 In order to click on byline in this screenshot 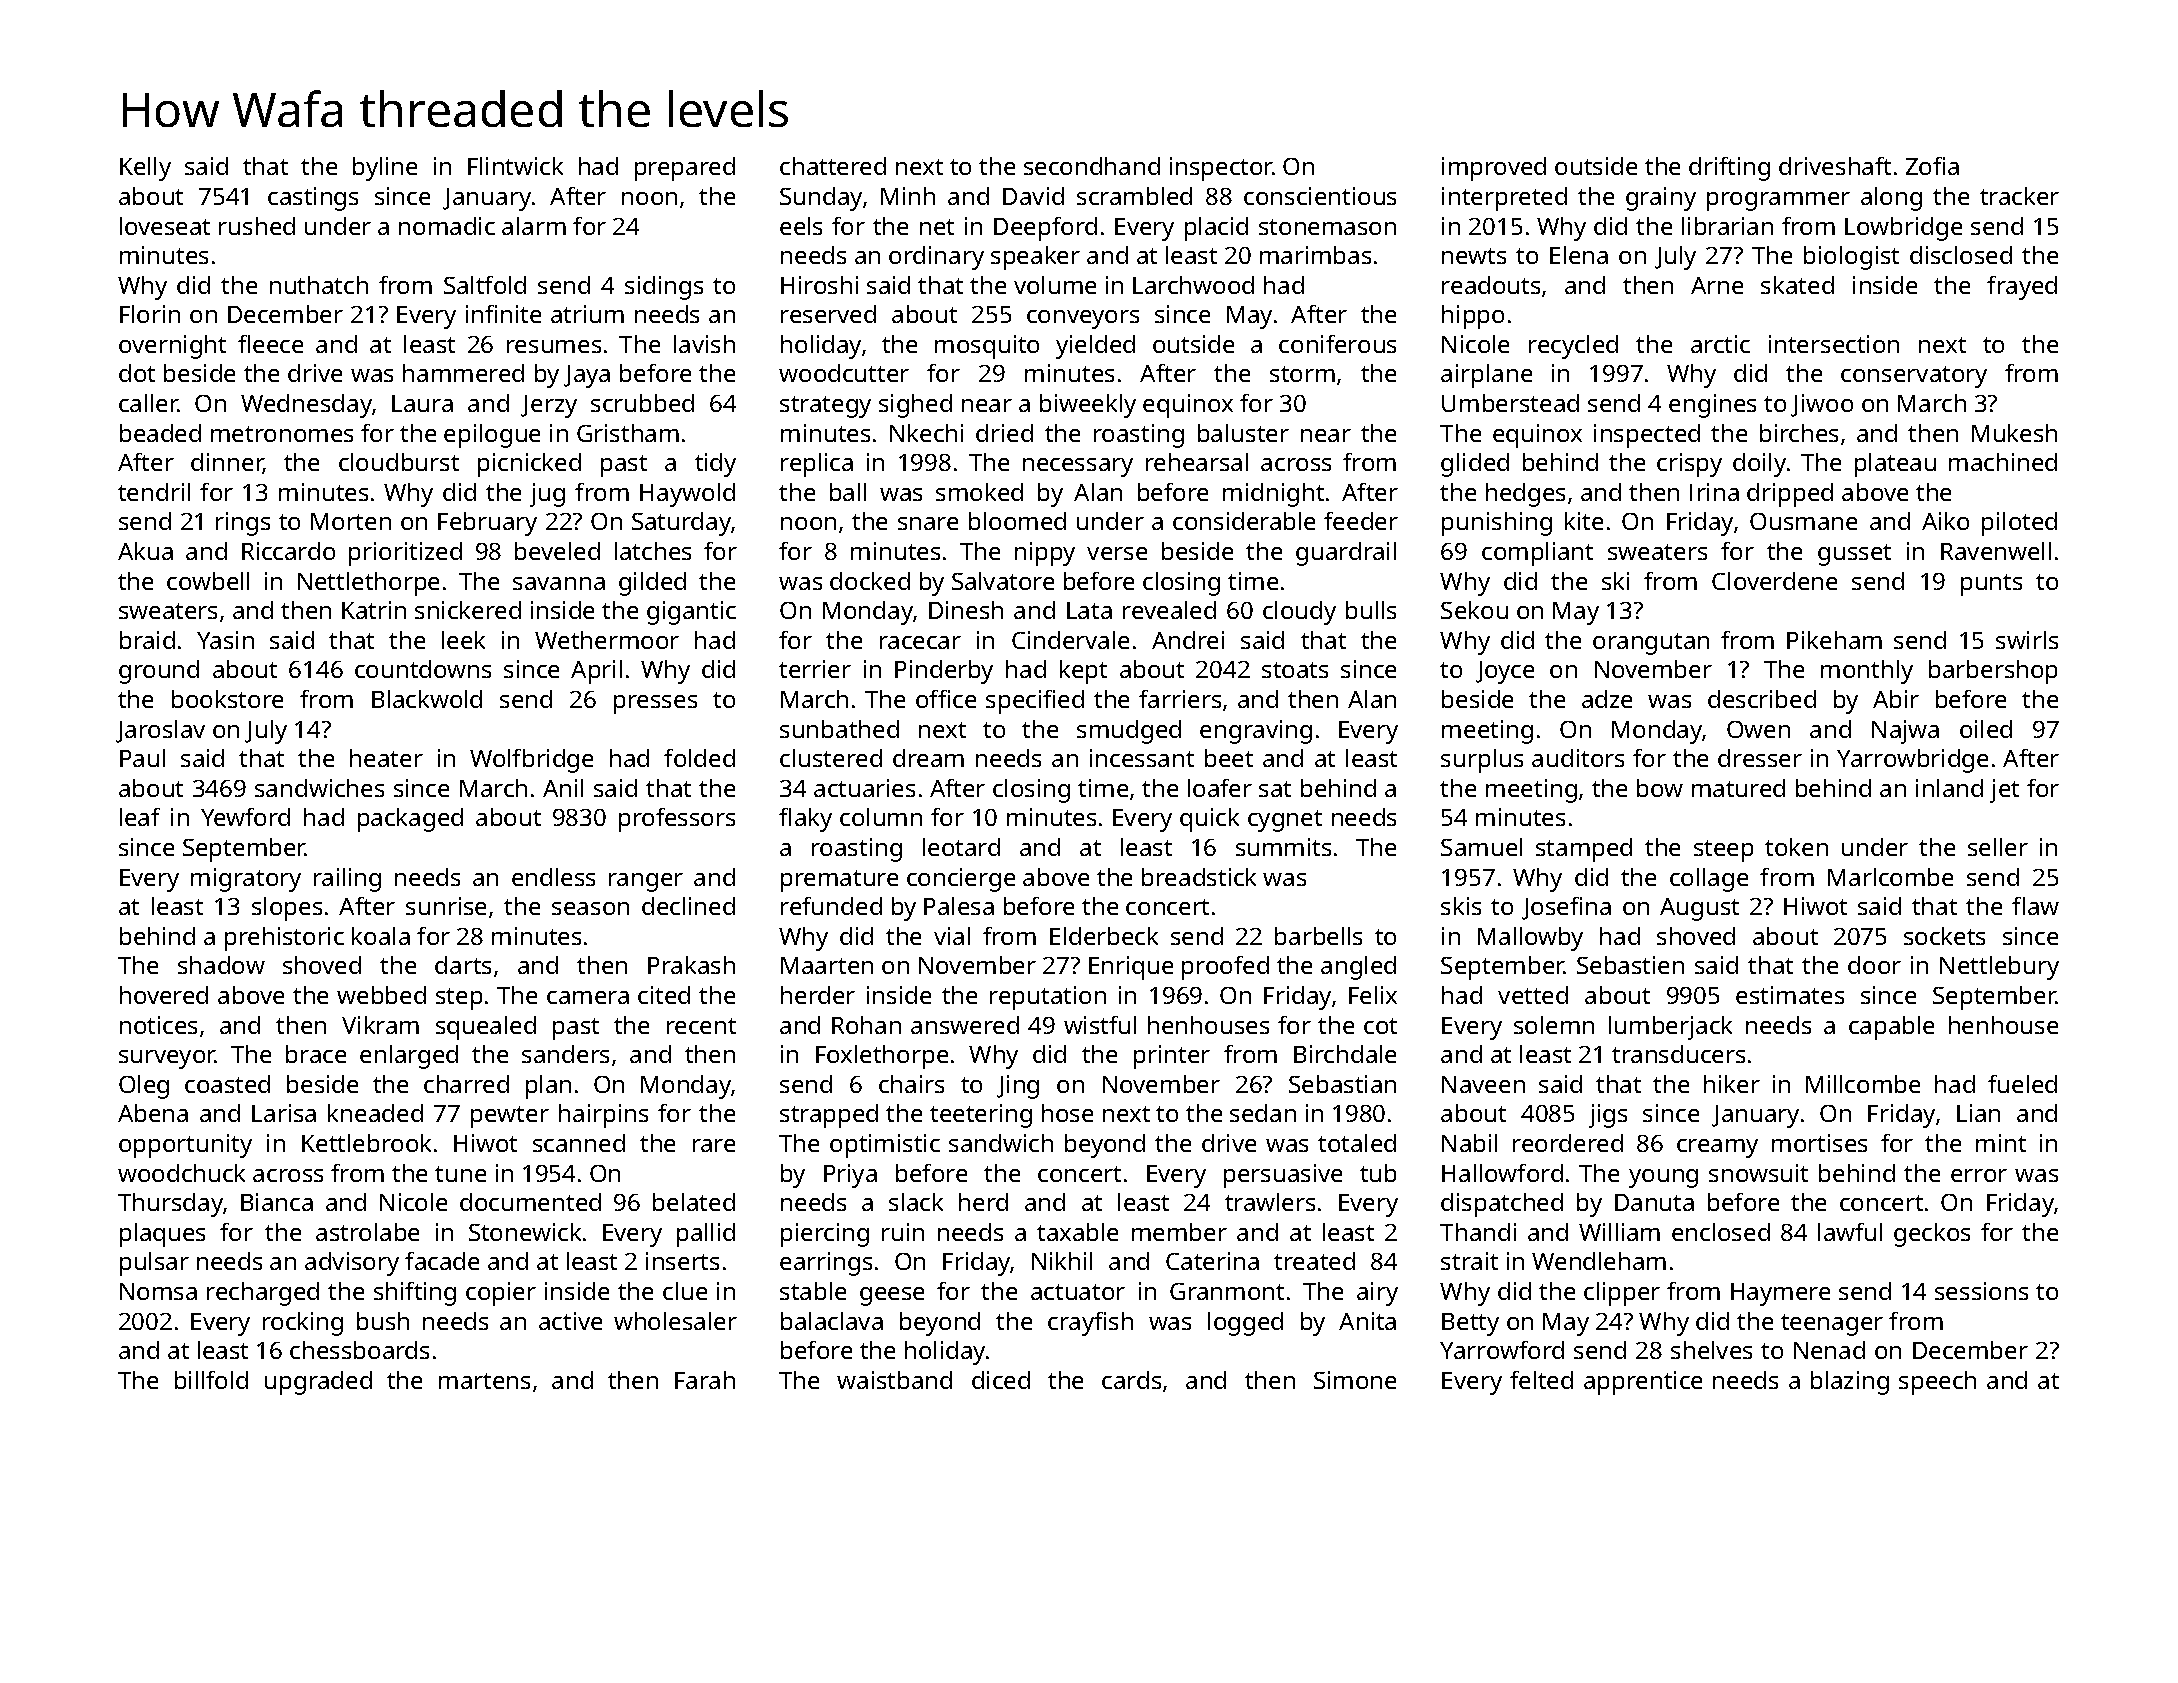, I will do `click(385, 169)`.
